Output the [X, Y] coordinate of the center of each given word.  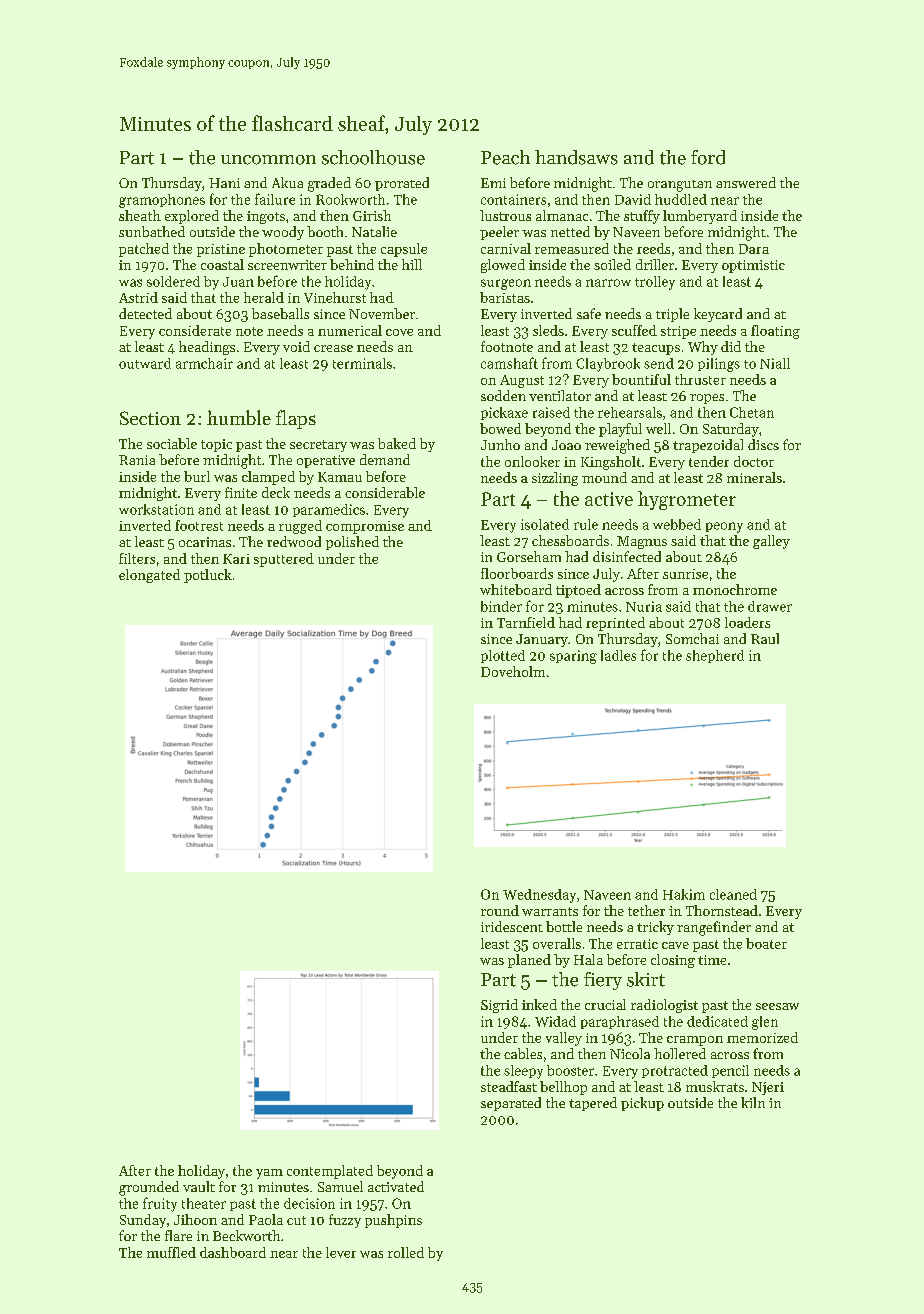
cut [296, 1220]
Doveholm [513, 671]
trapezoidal [708, 446]
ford [708, 157]
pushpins [393, 1221]
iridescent [512, 926]
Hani [224, 183]
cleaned [733, 894]
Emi [493, 183]
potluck [208, 576]
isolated [545, 524]
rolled [406, 1252]
